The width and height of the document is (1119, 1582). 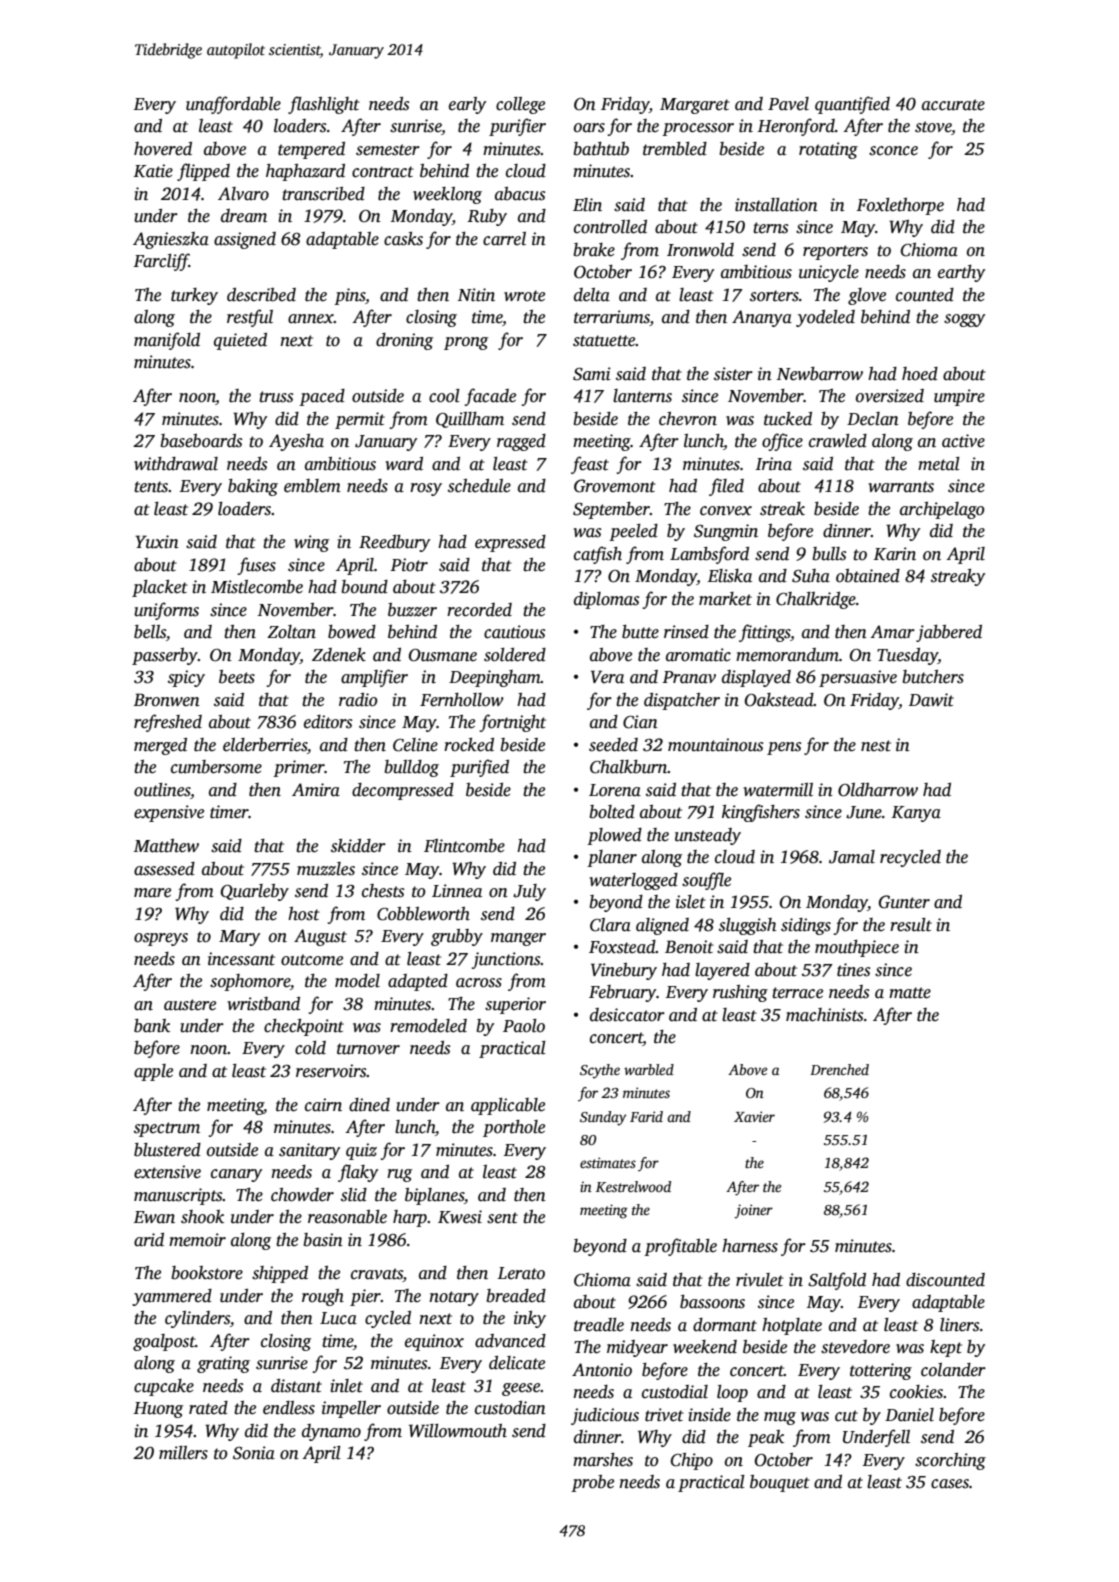 What do you see at coordinates (183, 1453) in the document?
I see `millers` at bounding box center [183, 1453].
